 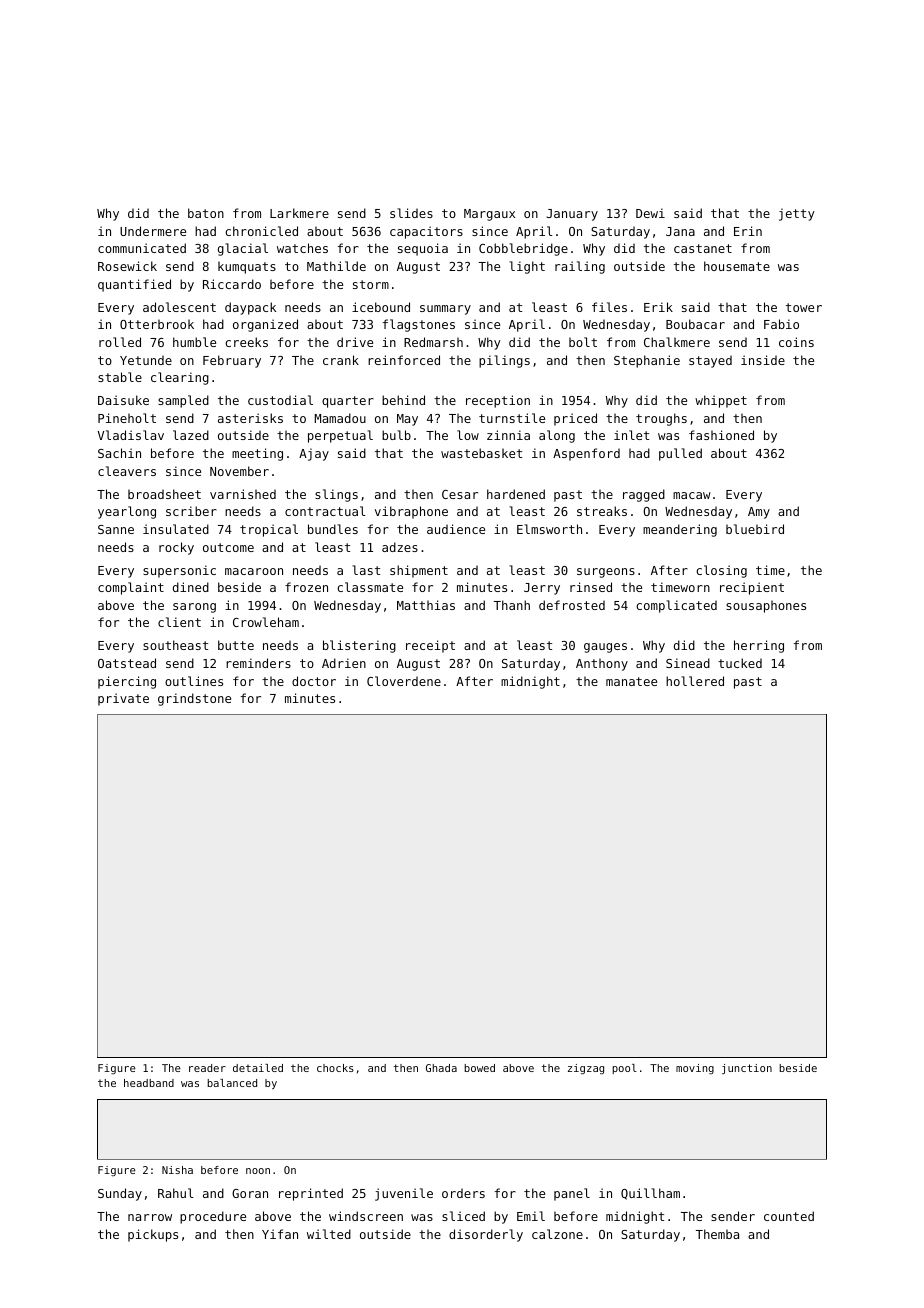 I want to click on junction, so click(x=747, y=1069).
